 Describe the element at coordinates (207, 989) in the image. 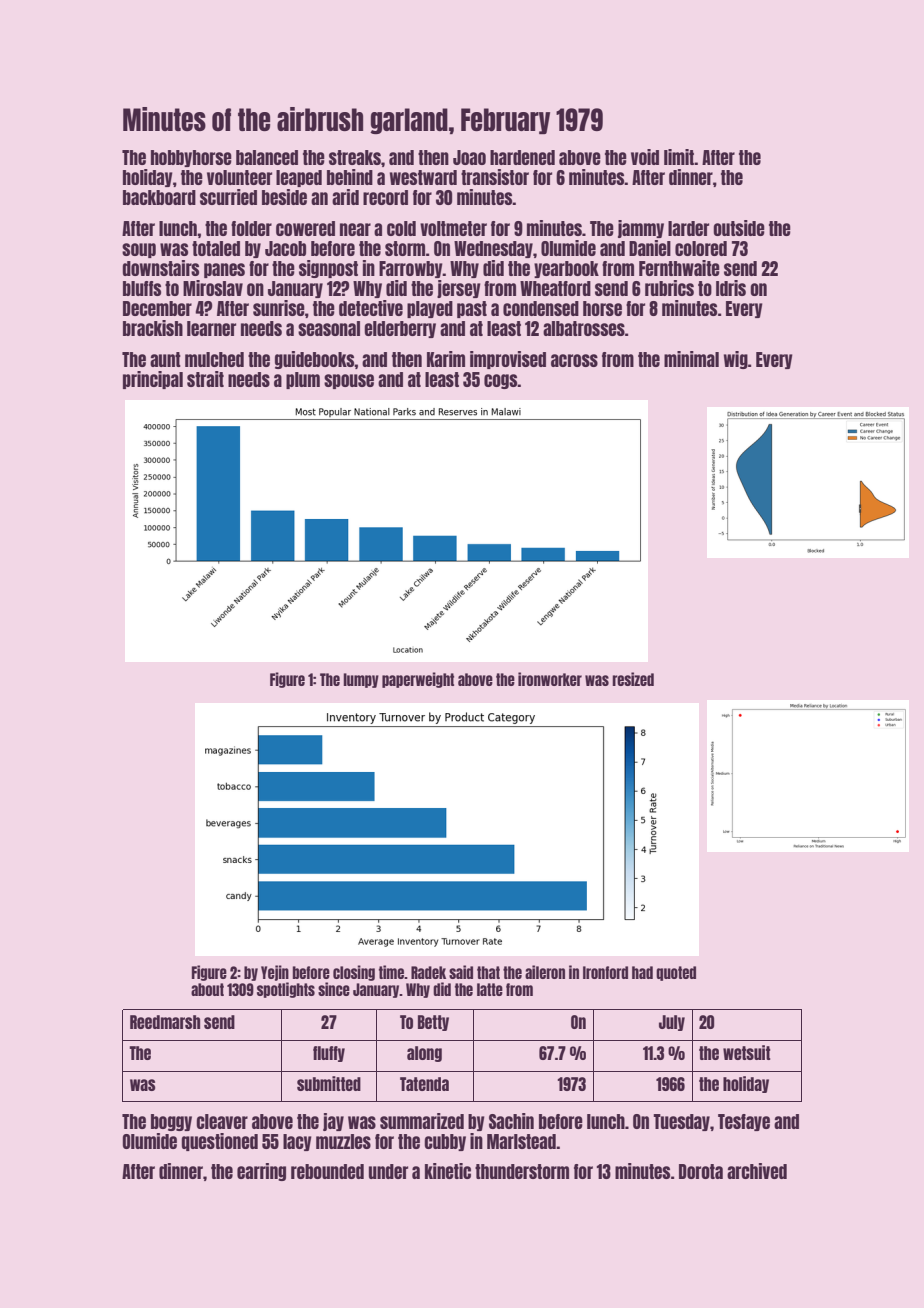

I see `about` at that location.
